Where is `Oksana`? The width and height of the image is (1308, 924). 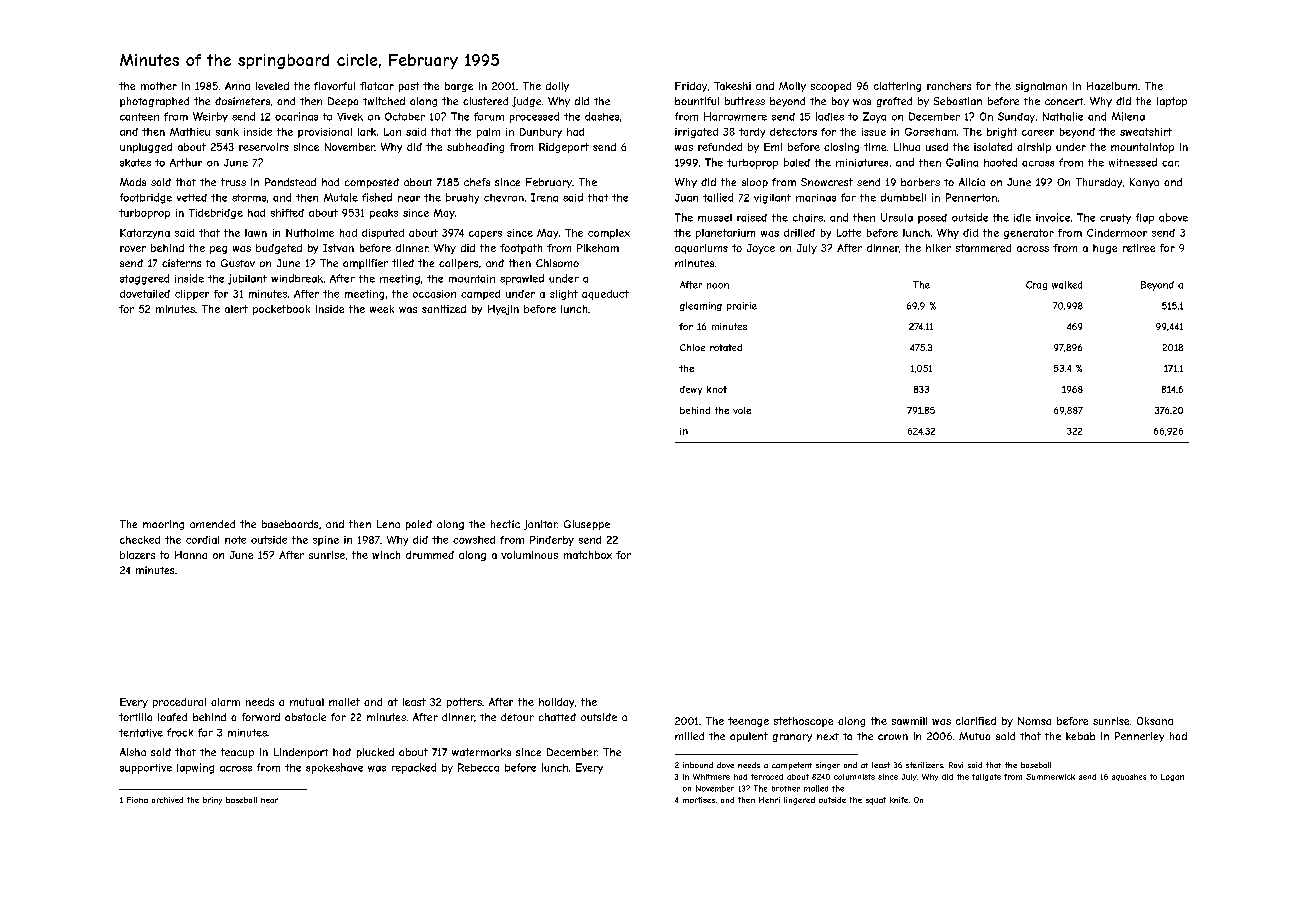
Oksana is located at coordinates (1155, 721).
